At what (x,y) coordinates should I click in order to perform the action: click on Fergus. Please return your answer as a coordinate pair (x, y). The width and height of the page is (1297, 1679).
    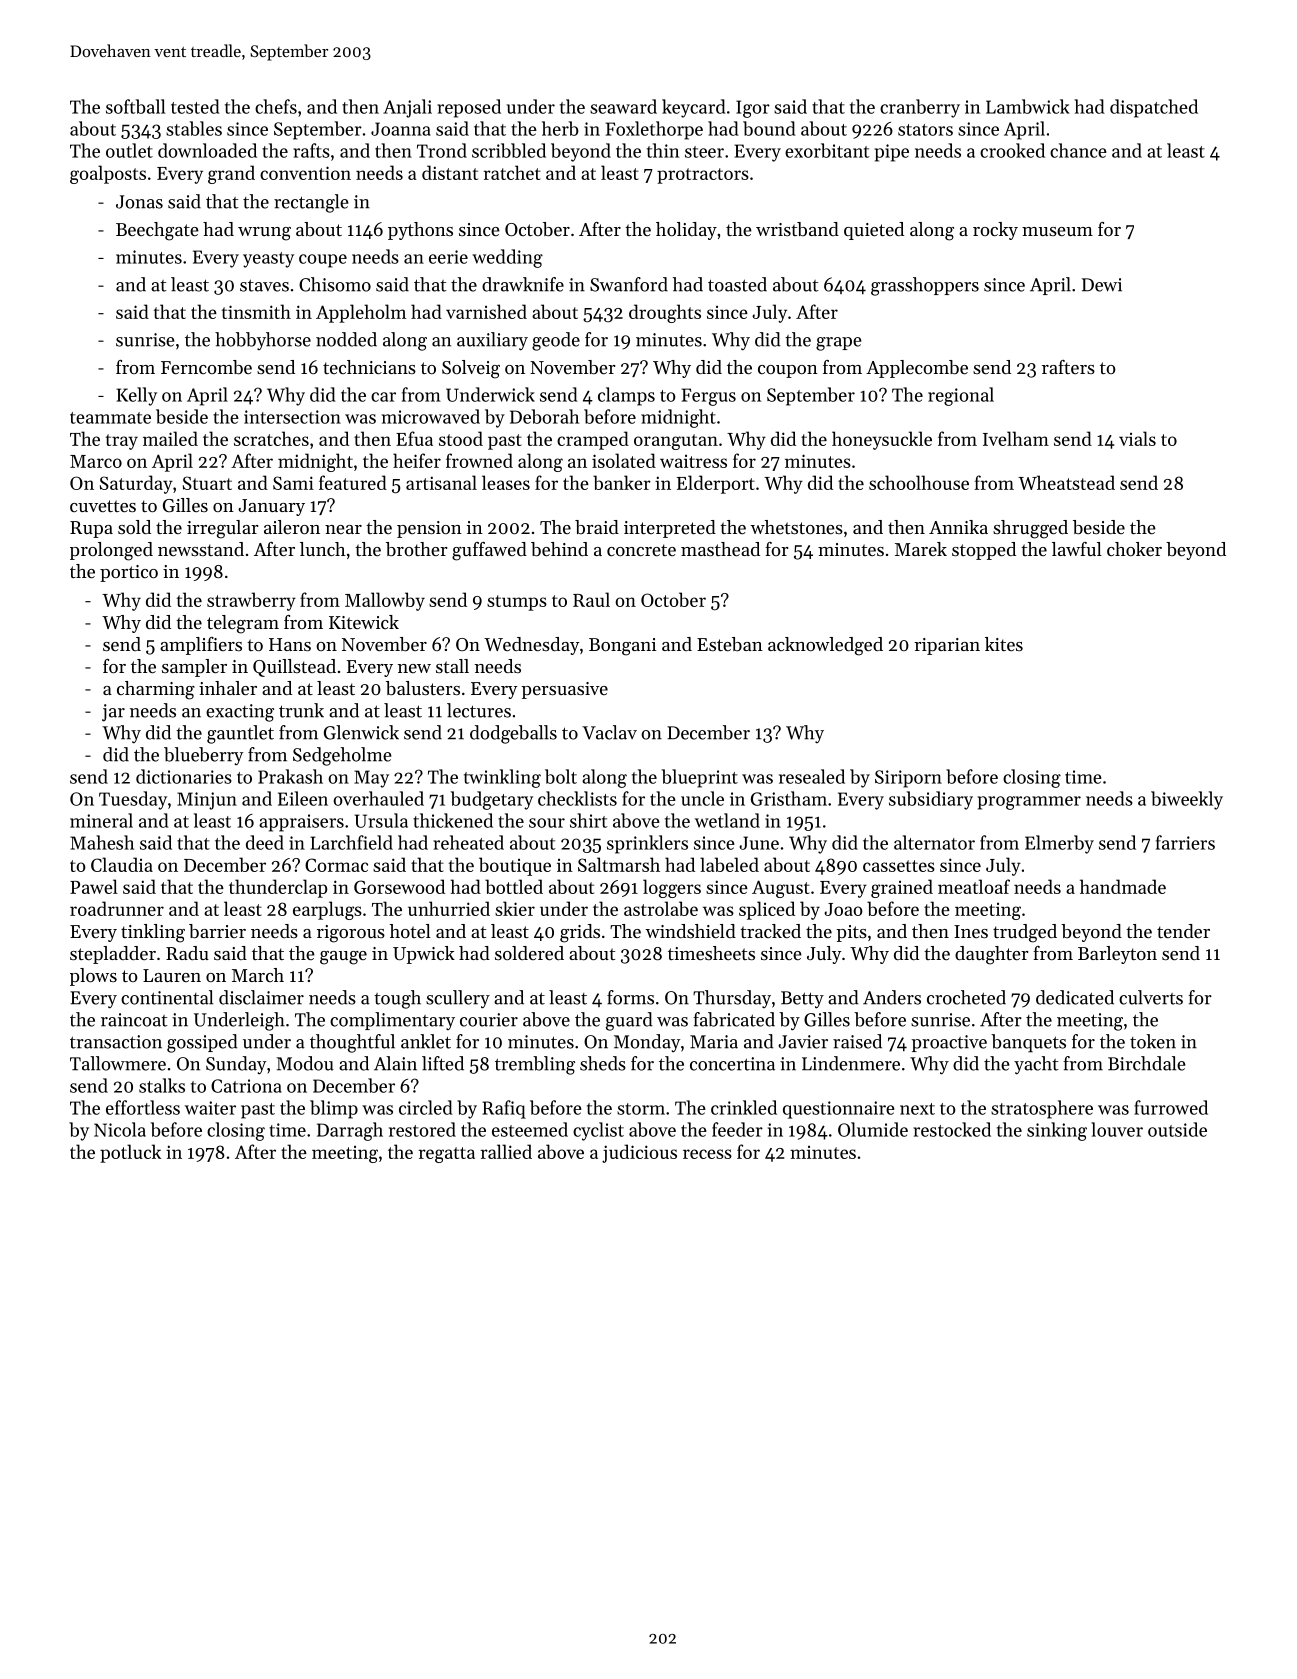
    Looking at the image, I should click on (708, 397).
